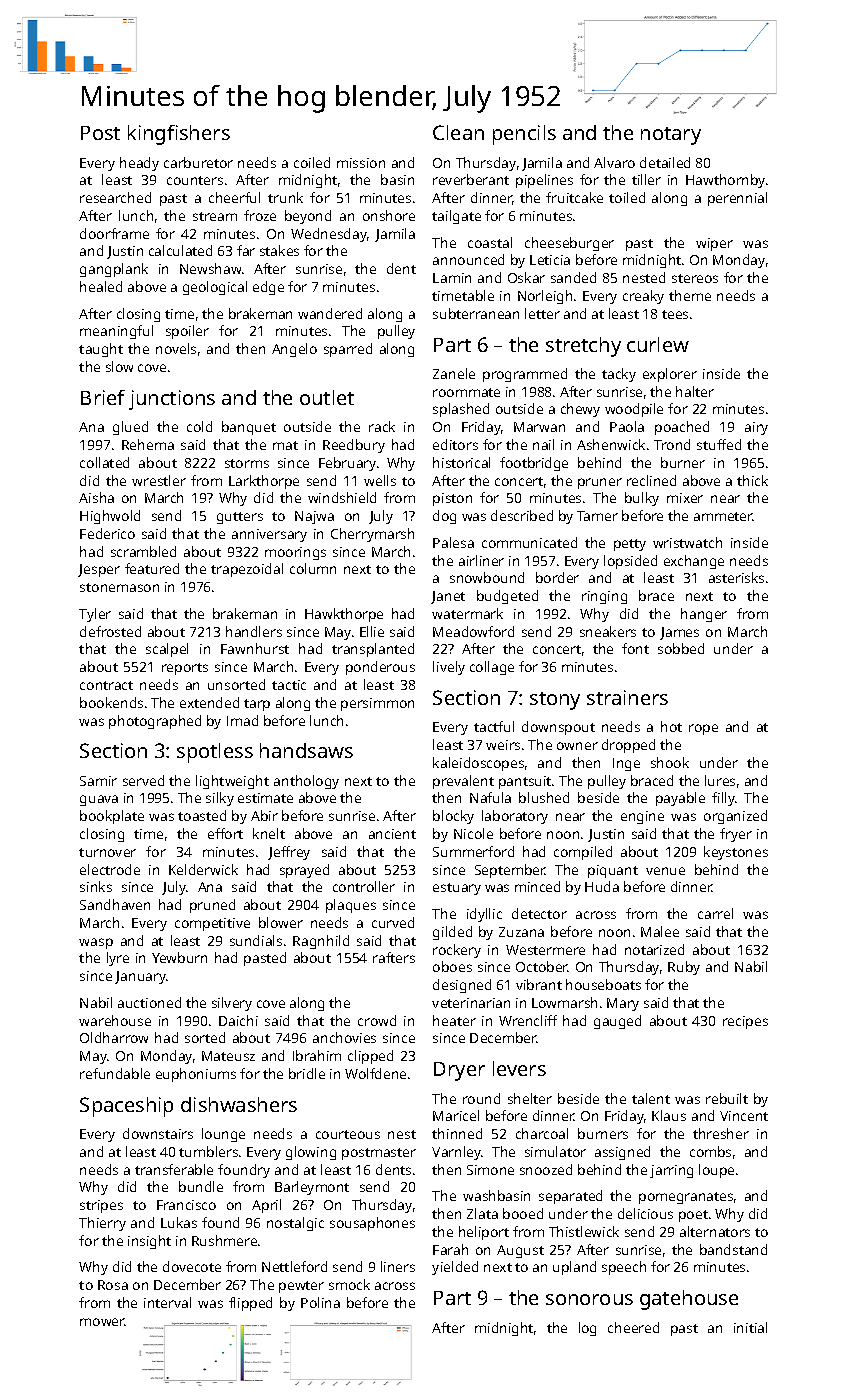  What do you see at coordinates (611, 444) in the screenshot?
I see `Ashenwick` at bounding box center [611, 444].
